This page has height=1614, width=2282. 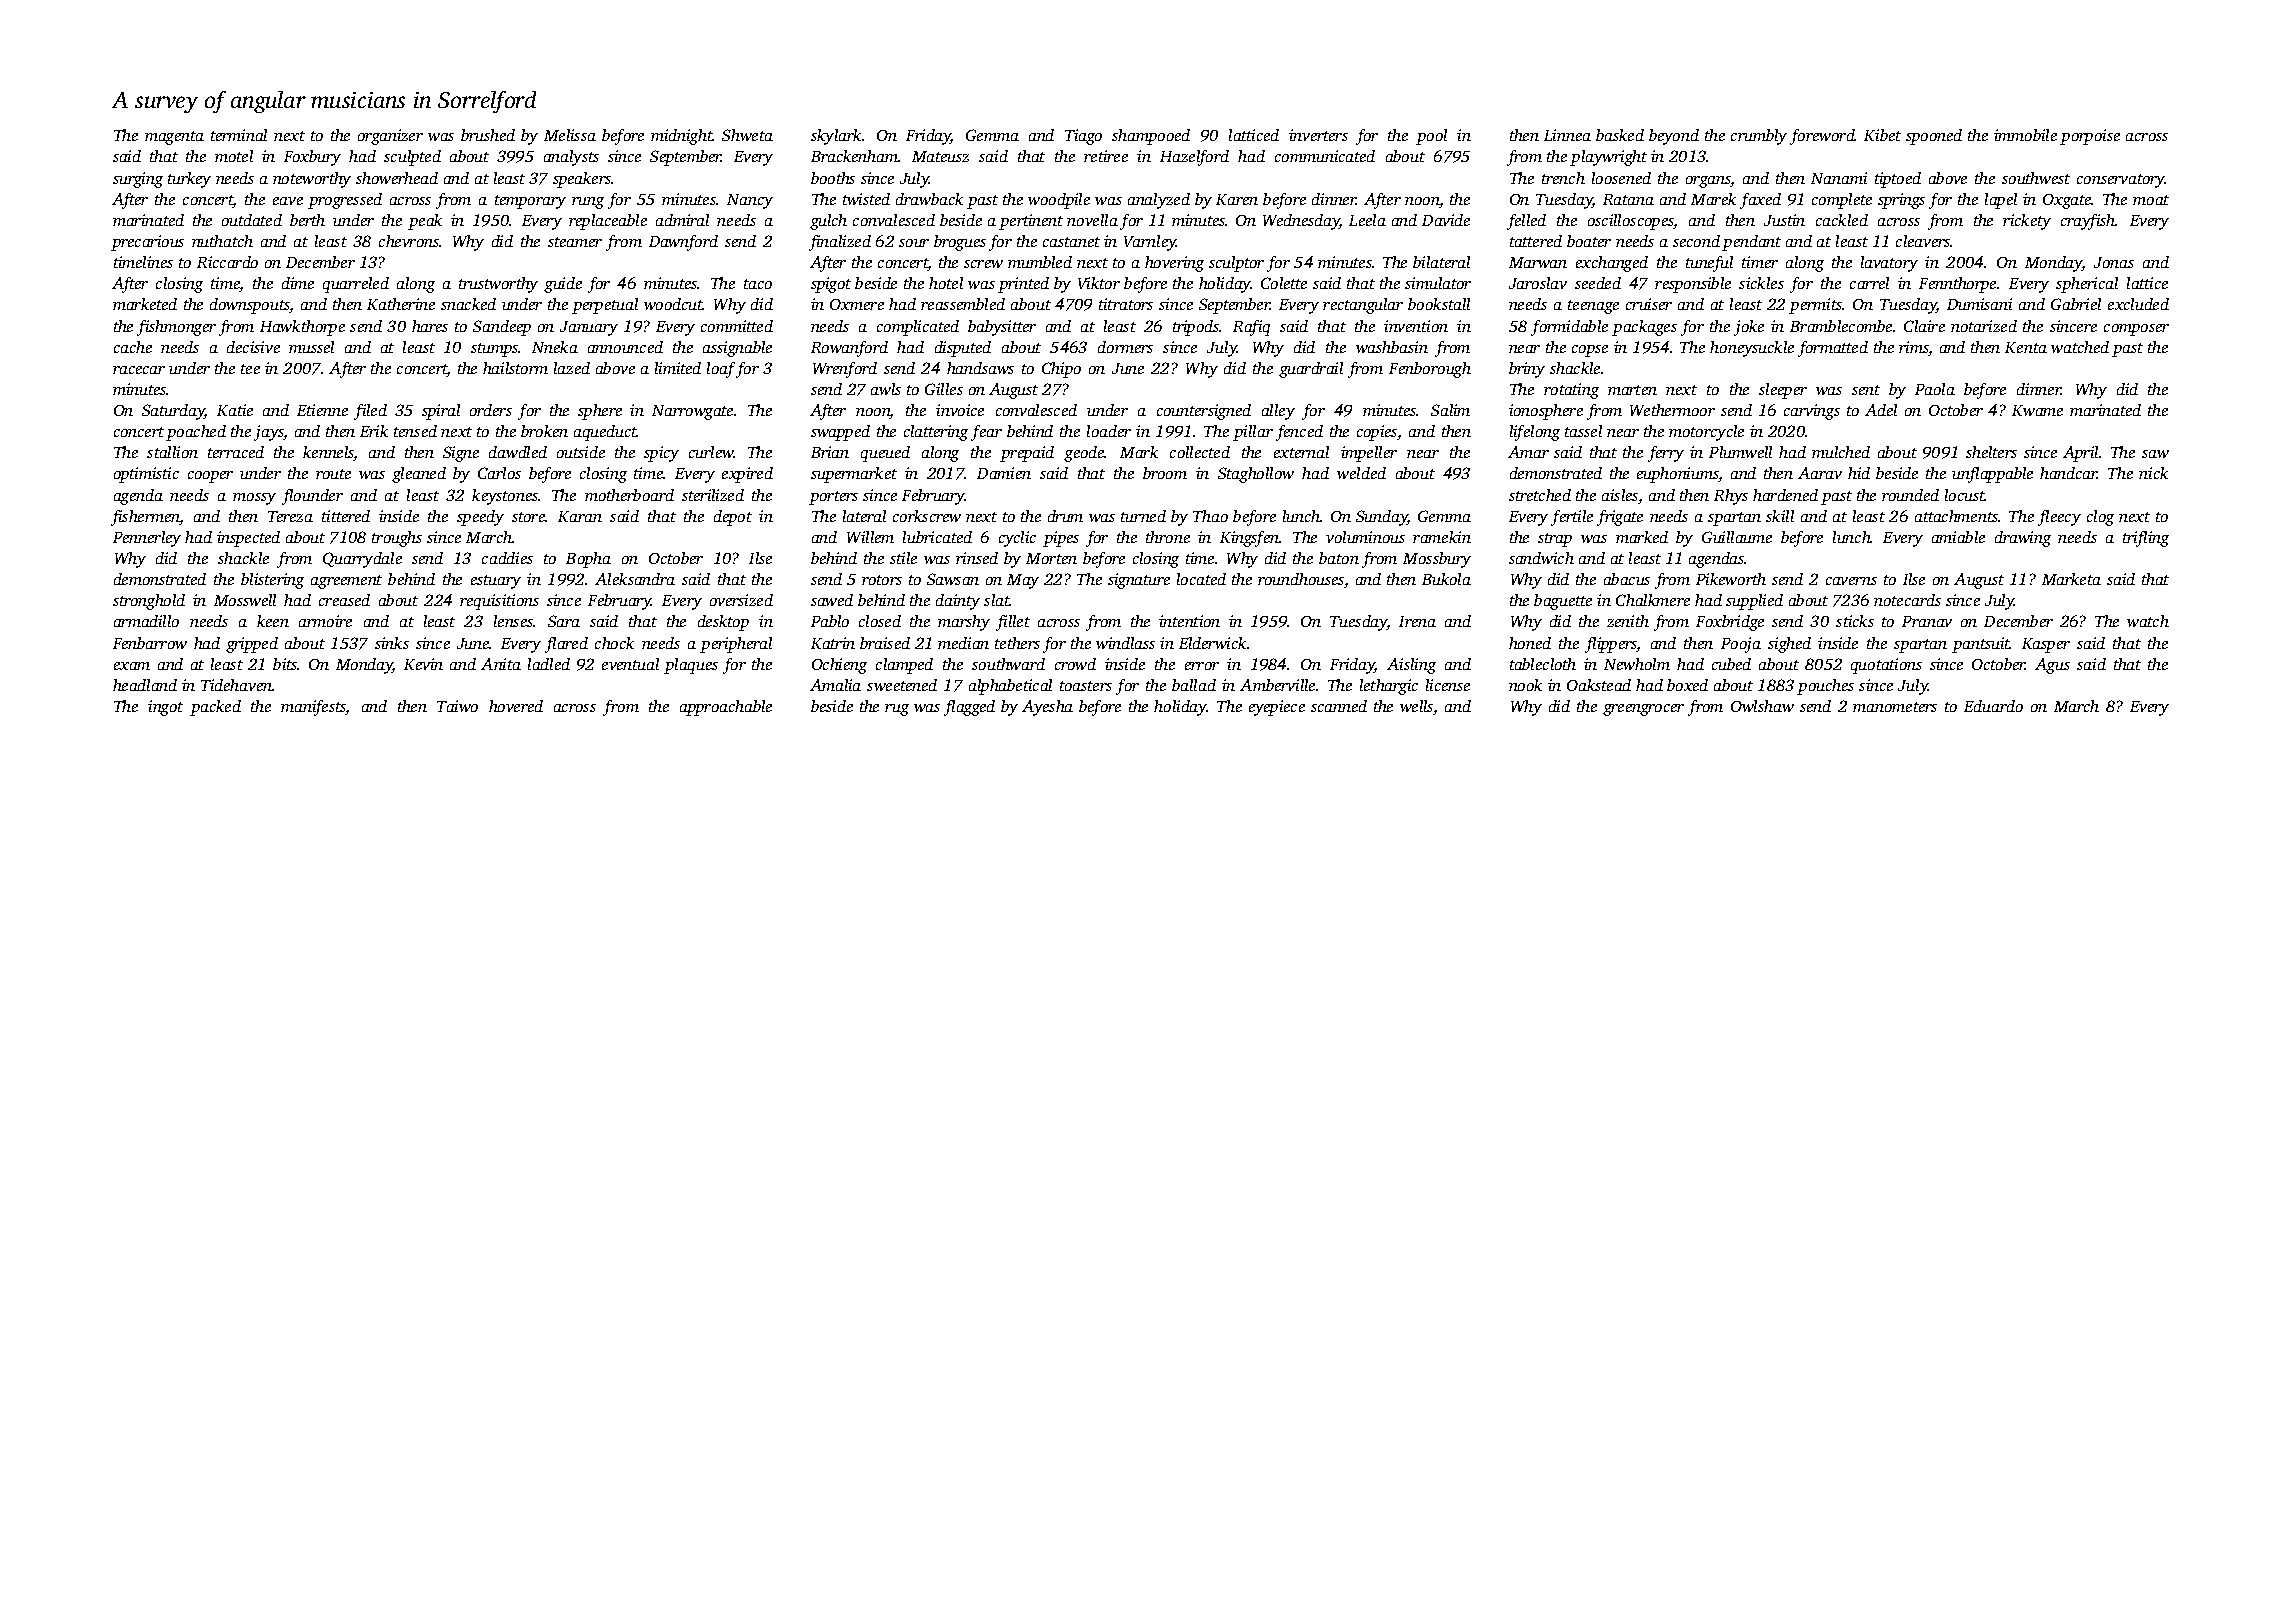 I want to click on fishermen, so click(x=145, y=518).
